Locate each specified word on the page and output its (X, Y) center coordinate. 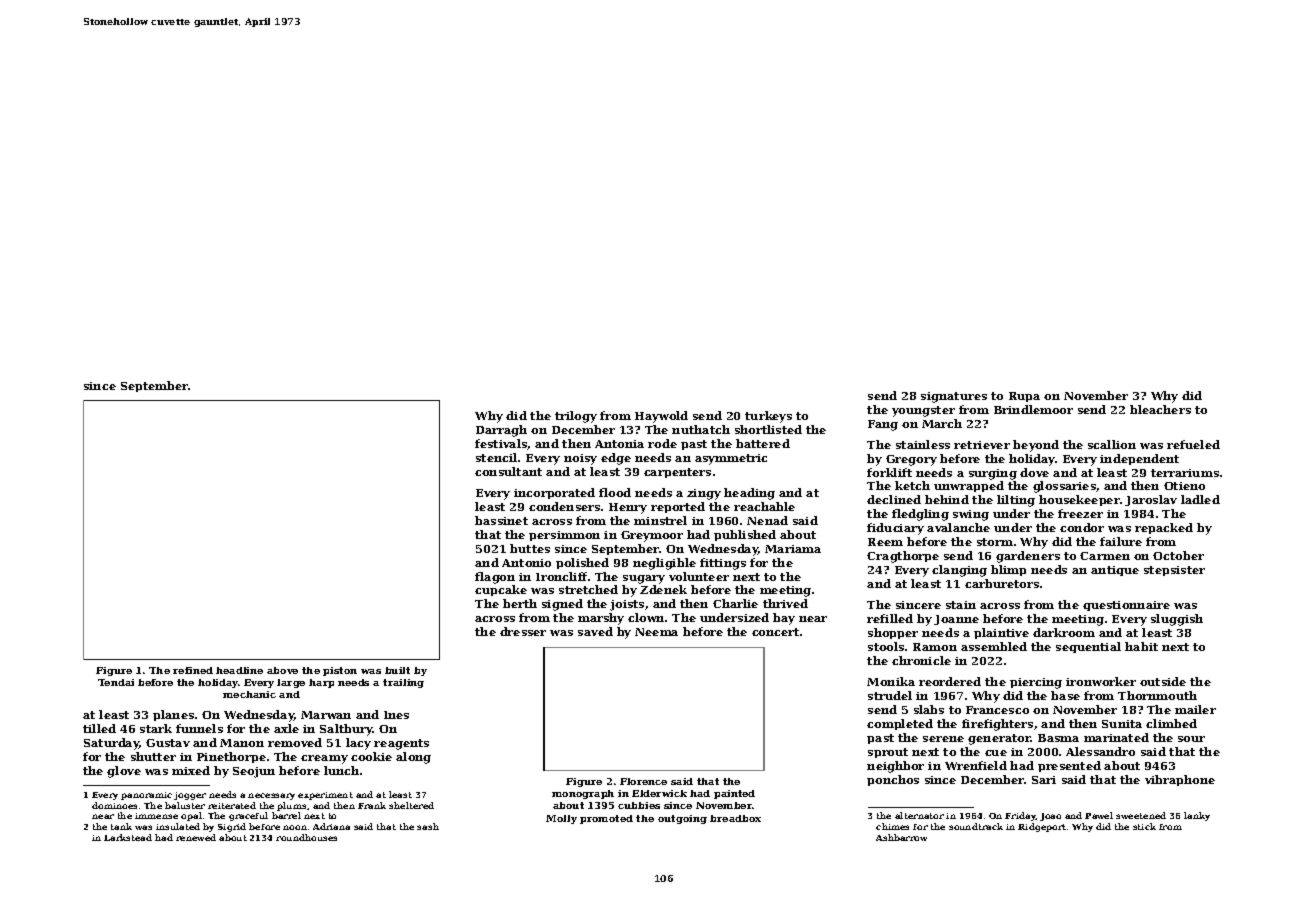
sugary (644, 579)
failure (1121, 541)
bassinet (501, 520)
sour (1191, 739)
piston (340, 671)
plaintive (1001, 633)
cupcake (501, 590)
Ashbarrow (901, 837)
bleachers (1160, 409)
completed (900, 724)
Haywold (661, 417)
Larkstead (128, 837)
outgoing (682, 819)
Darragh (501, 431)
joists (627, 605)
